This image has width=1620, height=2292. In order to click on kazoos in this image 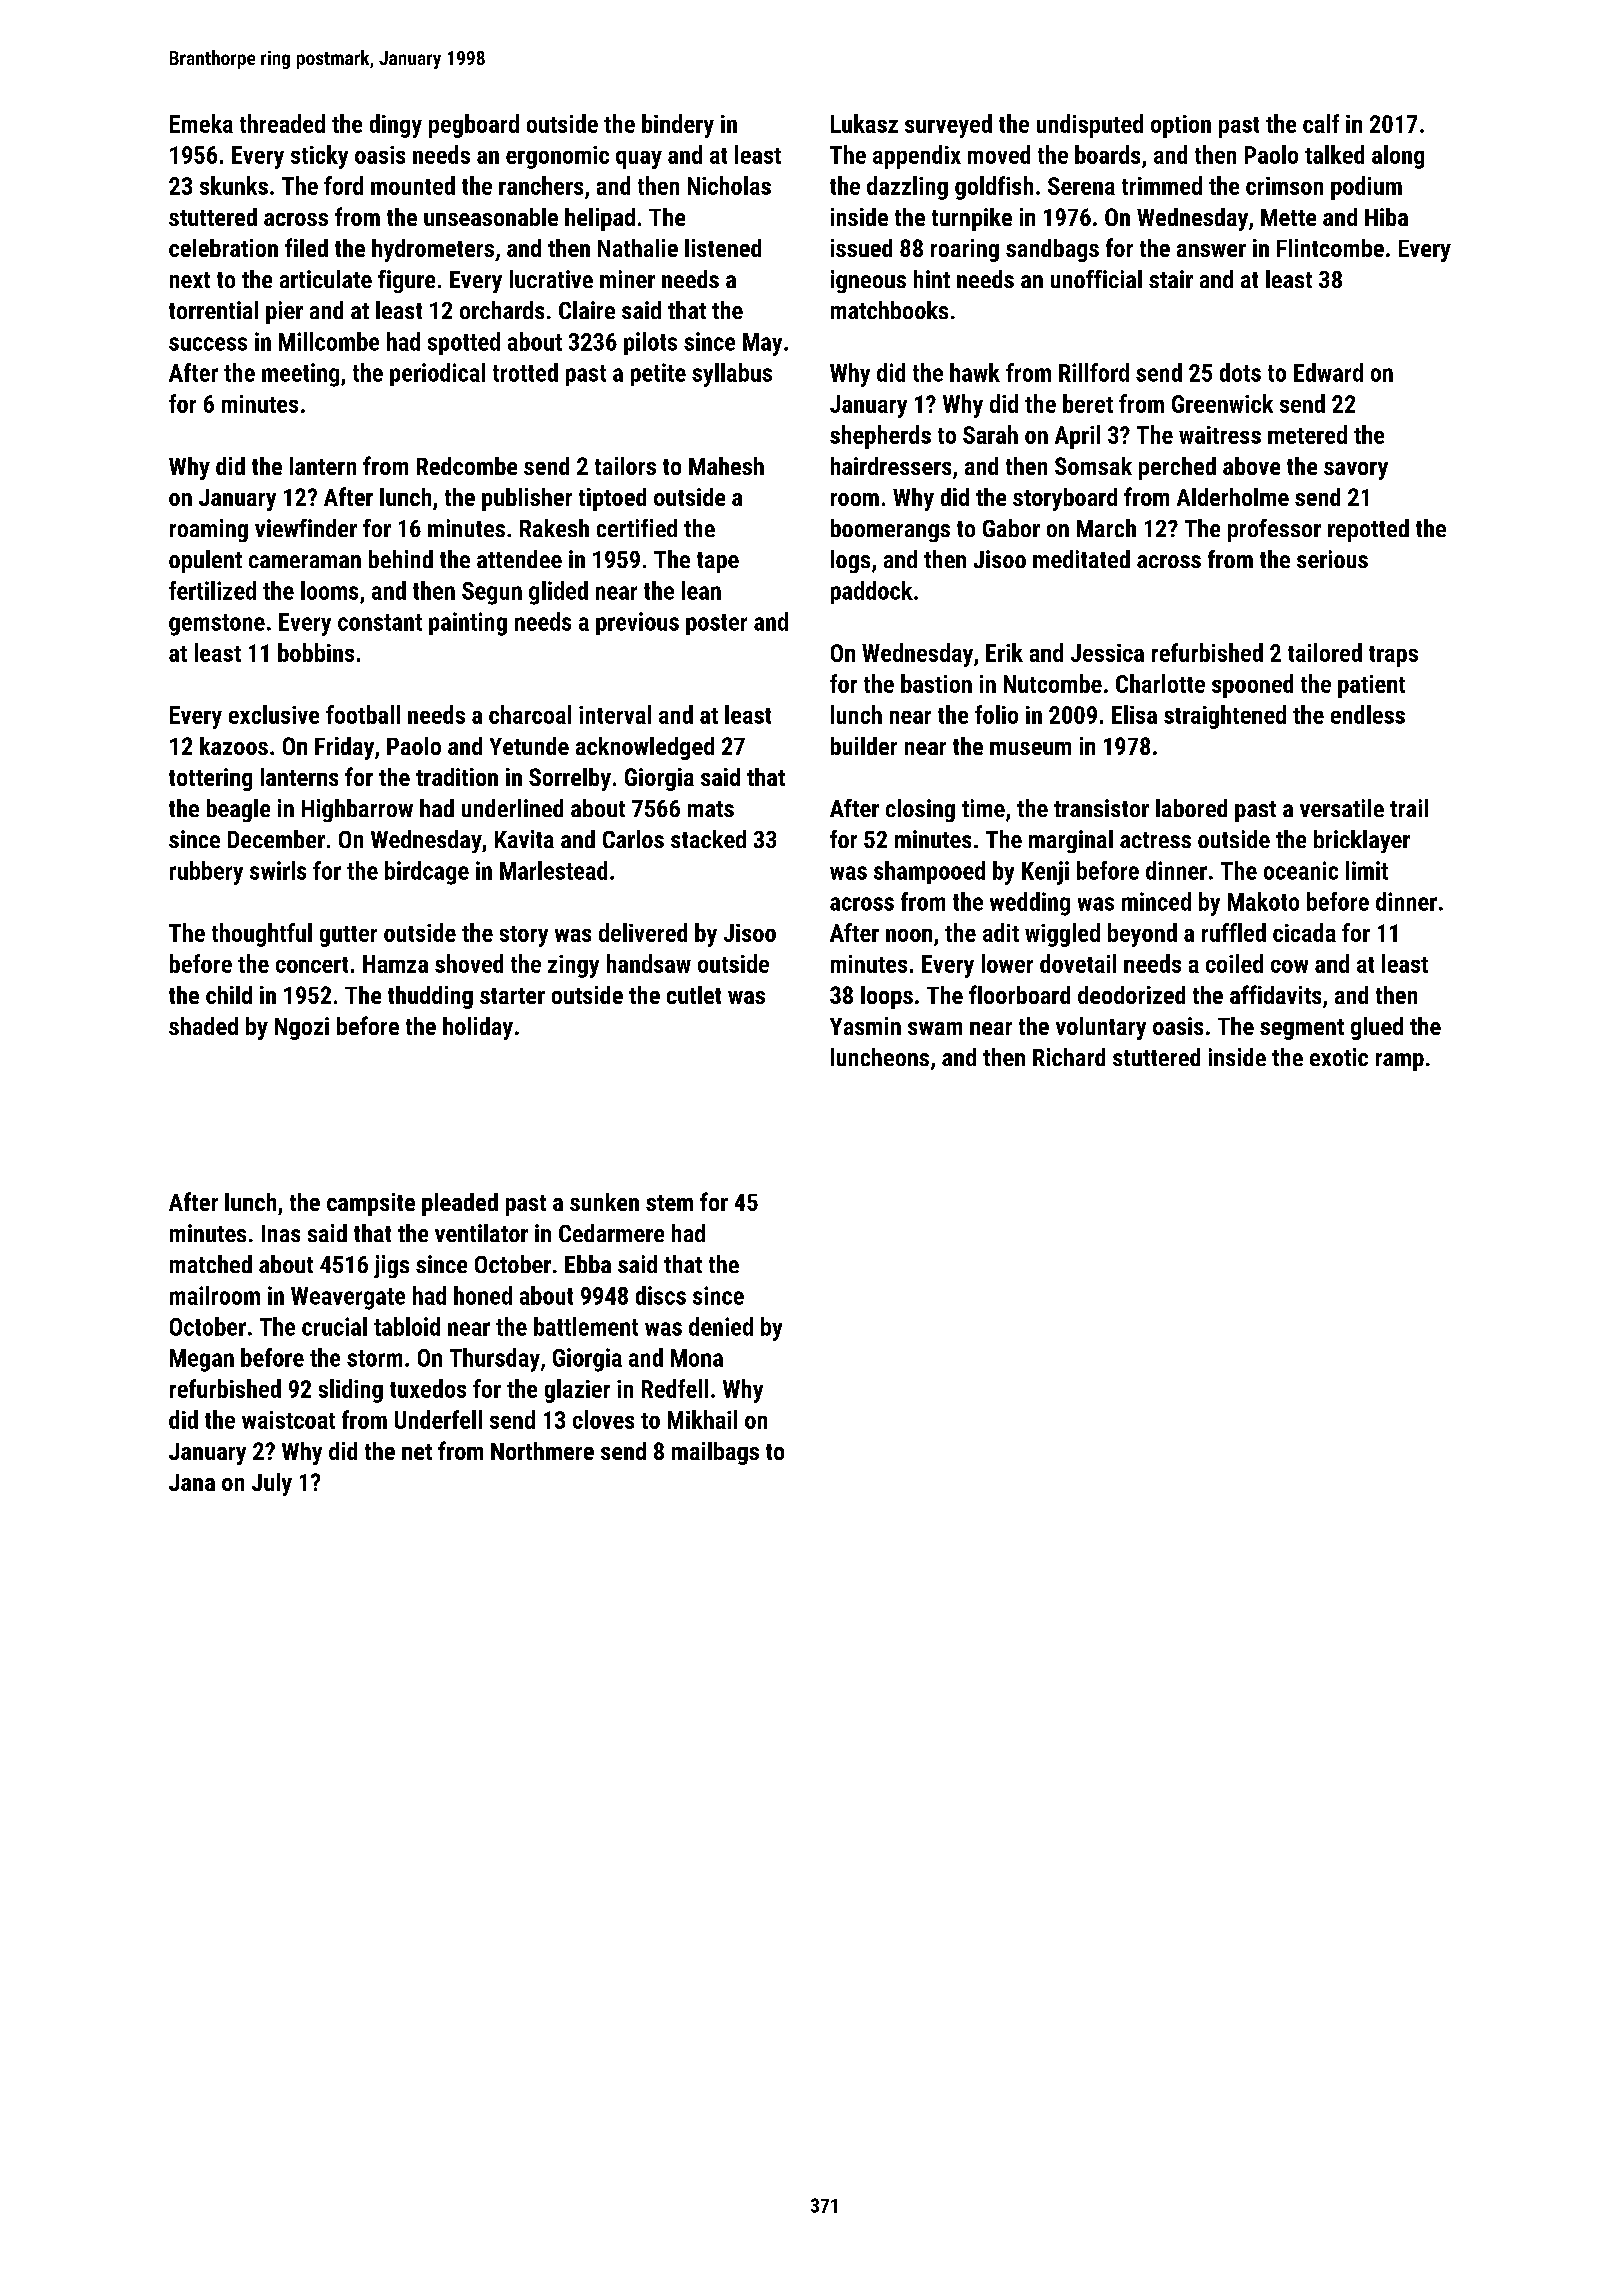, I will do `click(234, 746)`.
